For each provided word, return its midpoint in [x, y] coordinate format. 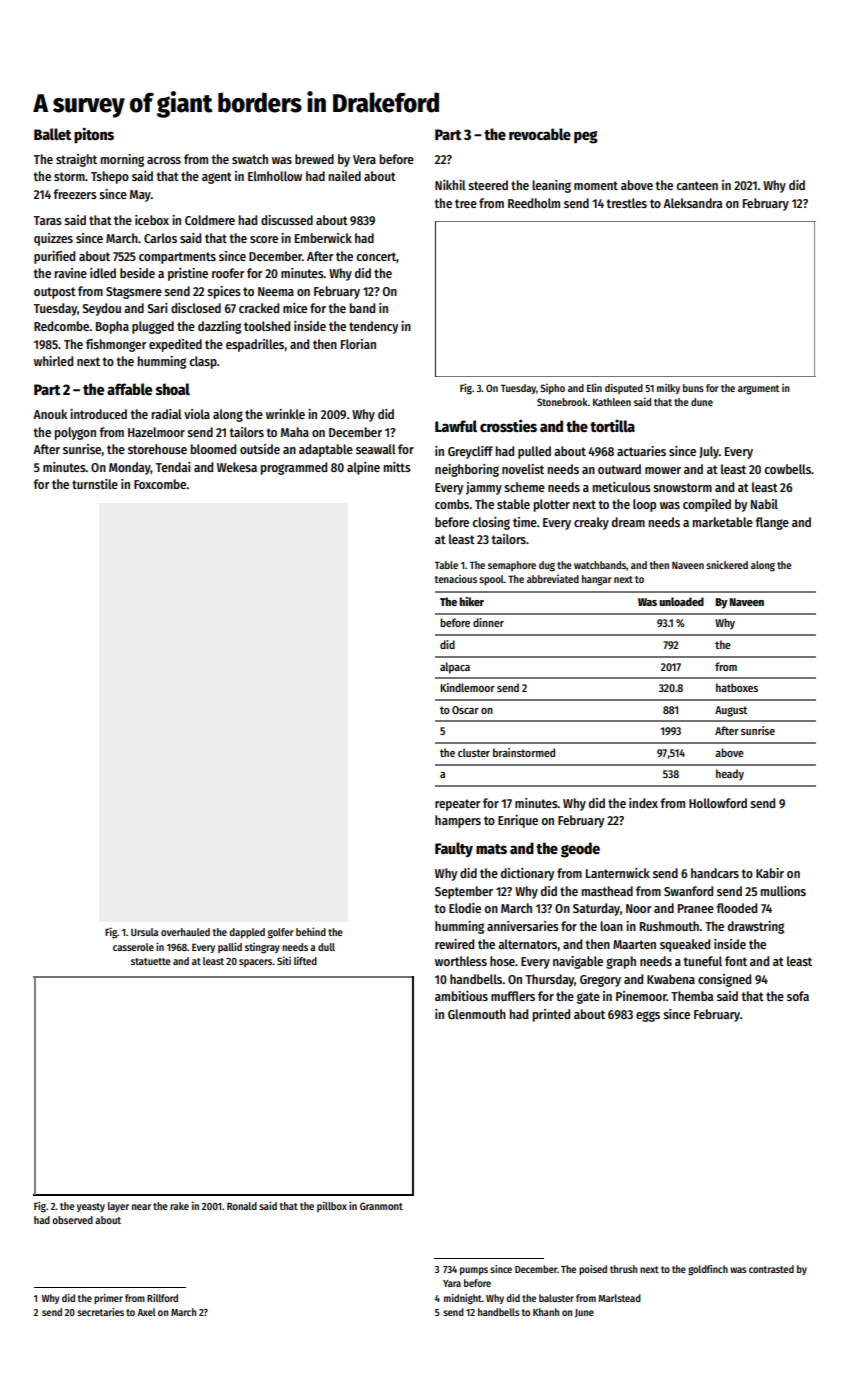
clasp [203, 362]
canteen [697, 185]
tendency [373, 327]
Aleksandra [692, 203]
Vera [364, 159]
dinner [488, 622]
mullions [783, 891]
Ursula [144, 932]
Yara [452, 1283]
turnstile [95, 484]
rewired [454, 944]
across [164, 160]
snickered [727, 564]
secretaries [100, 1312]
